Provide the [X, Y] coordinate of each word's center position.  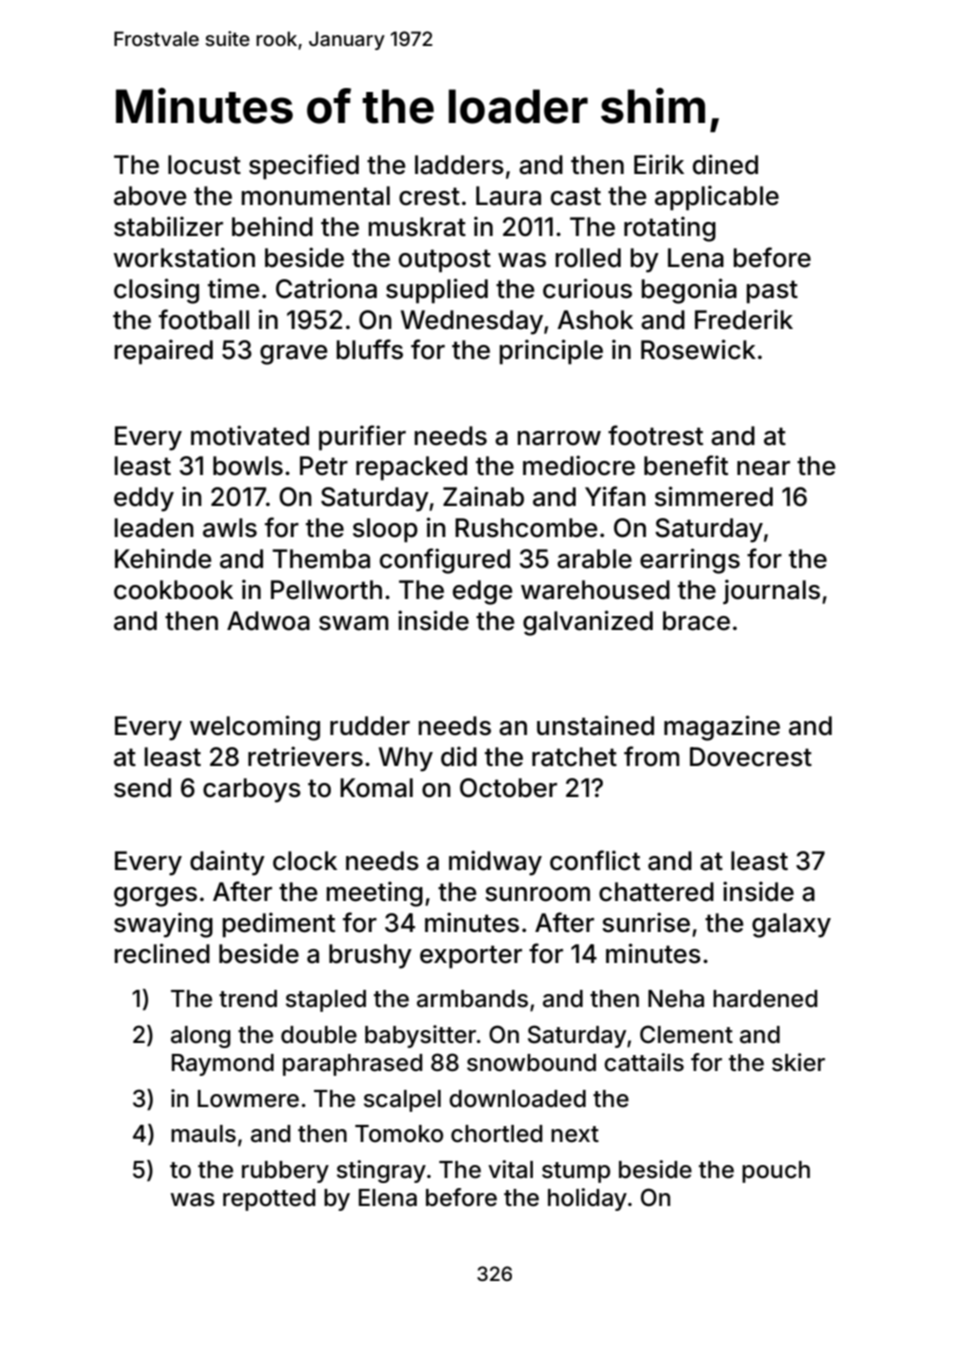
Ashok [595, 320]
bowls [248, 466]
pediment [278, 924]
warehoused [595, 590]
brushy [370, 956]
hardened [765, 999]
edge [483, 592]
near [763, 468]
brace [696, 621]
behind [272, 226]
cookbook [173, 590]
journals [771, 591]
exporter [471, 956]
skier [798, 1062]
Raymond [223, 1065]
